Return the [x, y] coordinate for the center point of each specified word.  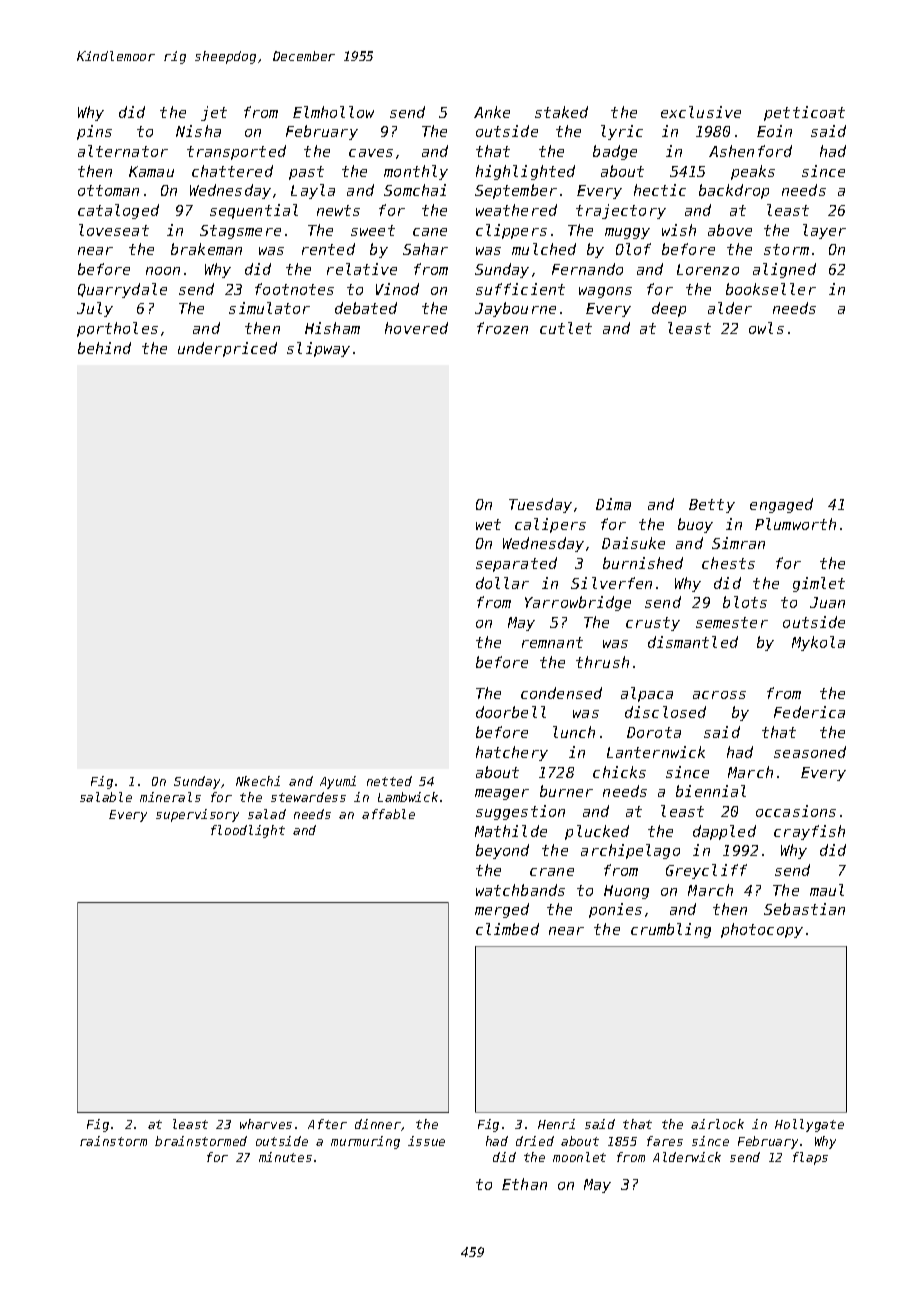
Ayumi [338, 782]
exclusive [701, 112]
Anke [492, 112]
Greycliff [706, 871]
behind [104, 348]
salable [106, 797]
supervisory [197, 815]
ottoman [108, 190]
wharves [266, 1124]
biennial [711, 791]
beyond [502, 851]
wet [488, 524]
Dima [613, 504]
